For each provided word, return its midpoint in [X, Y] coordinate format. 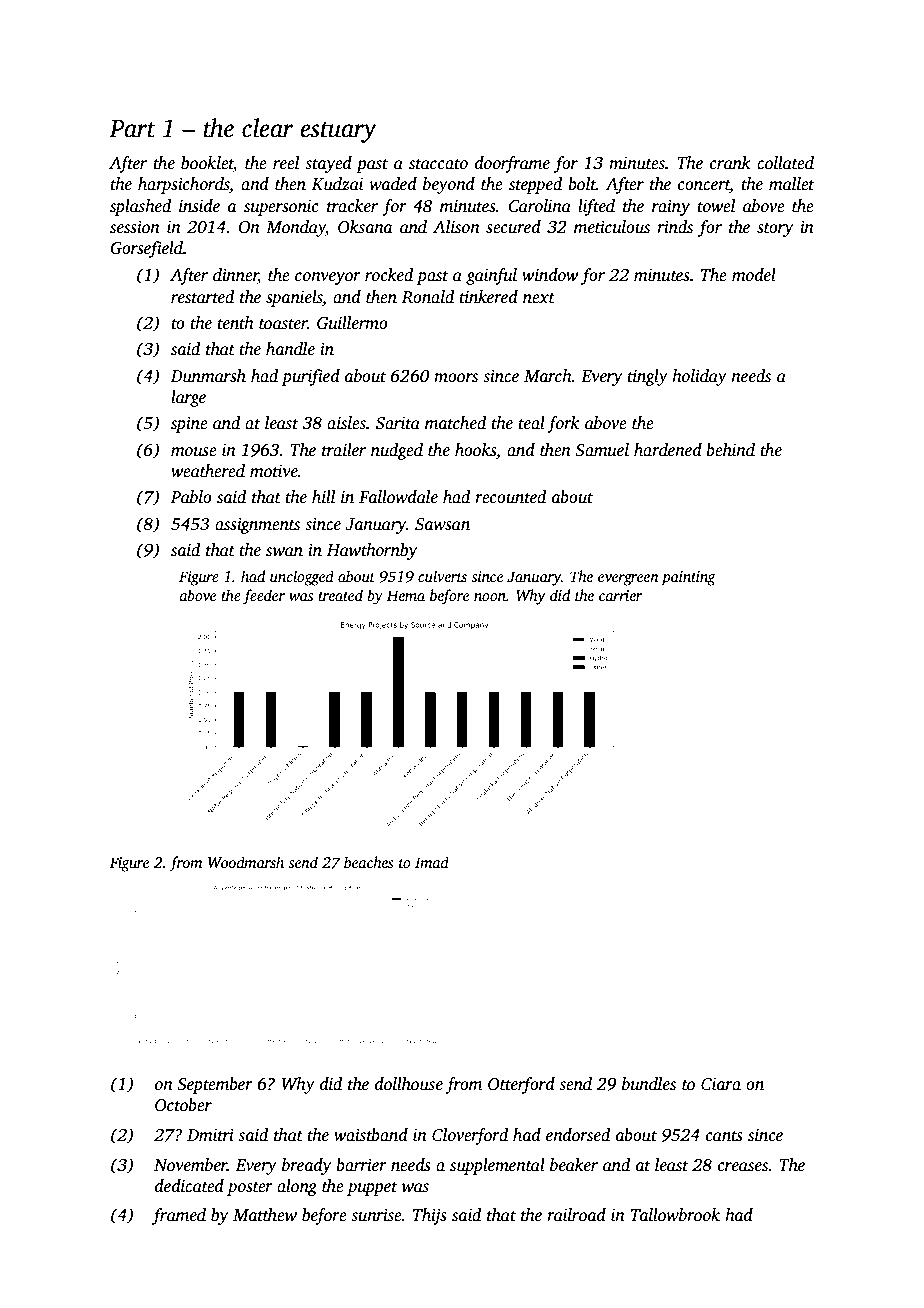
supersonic [281, 208]
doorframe [512, 164]
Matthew [265, 1215]
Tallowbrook [675, 1215]
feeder [264, 597]
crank [730, 163]
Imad [432, 862]
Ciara [721, 1084]
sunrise [376, 1215]
